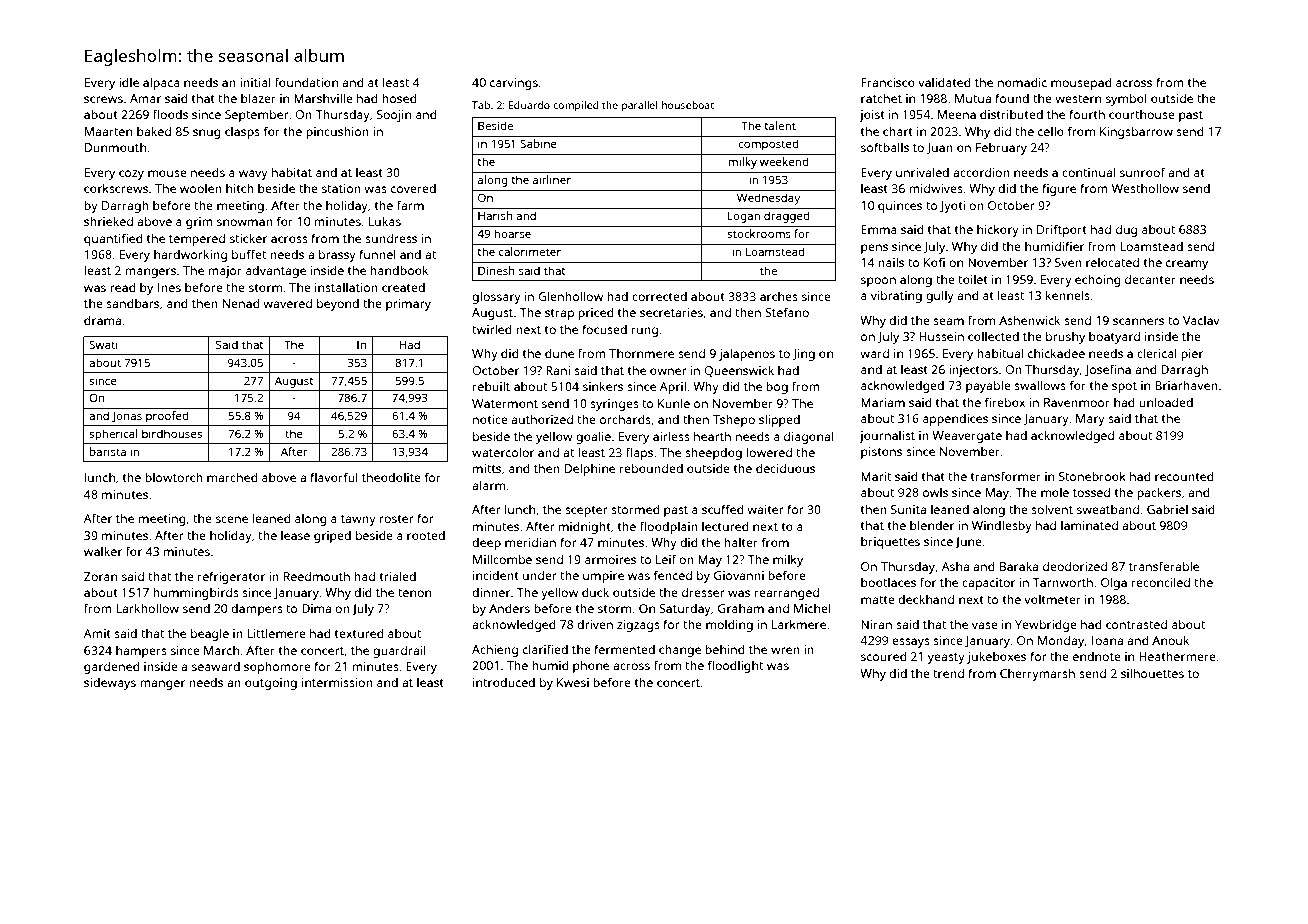  What do you see at coordinates (242, 132) in the page?
I see `clasps` at bounding box center [242, 132].
